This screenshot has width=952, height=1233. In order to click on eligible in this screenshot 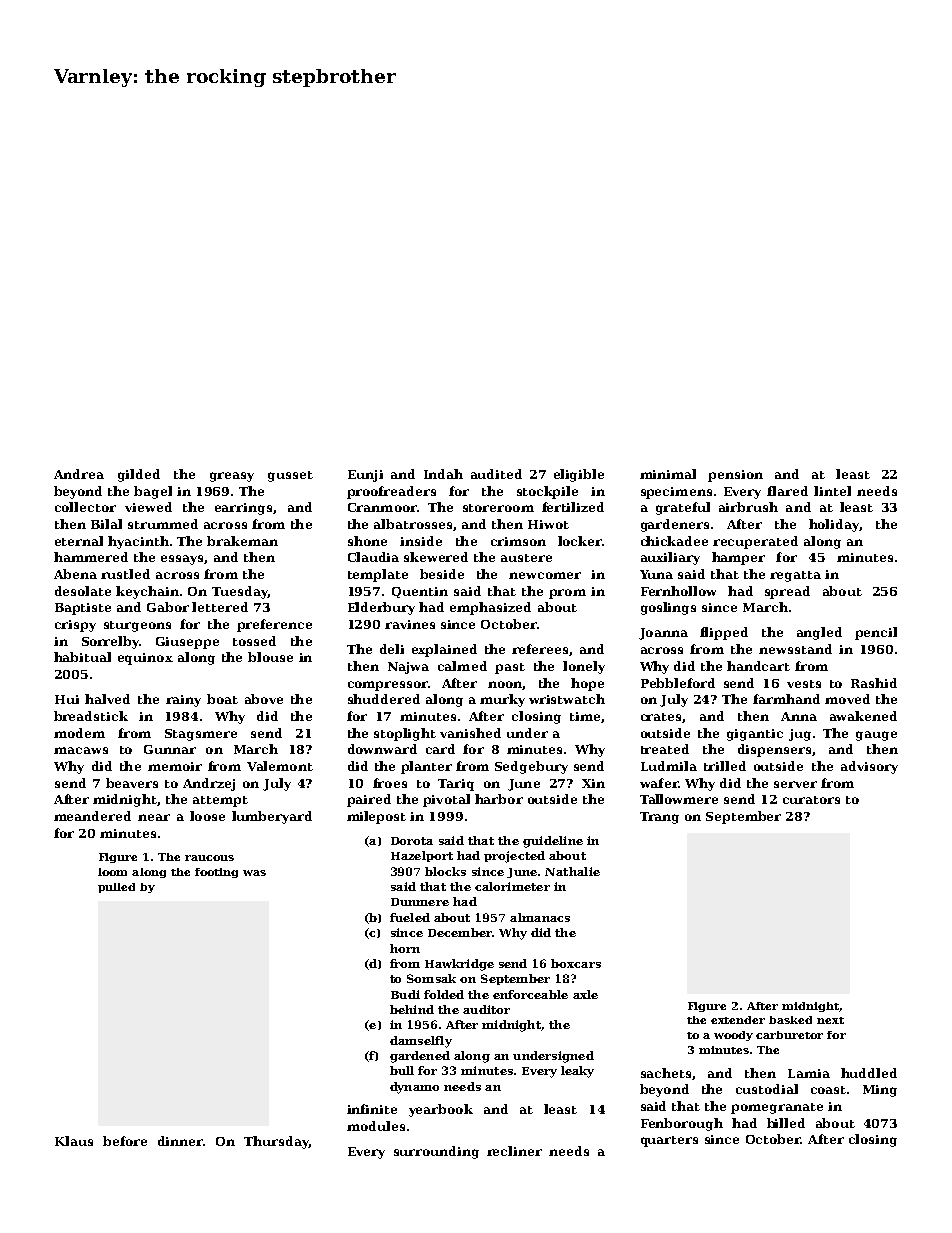, I will do `click(579, 475)`.
